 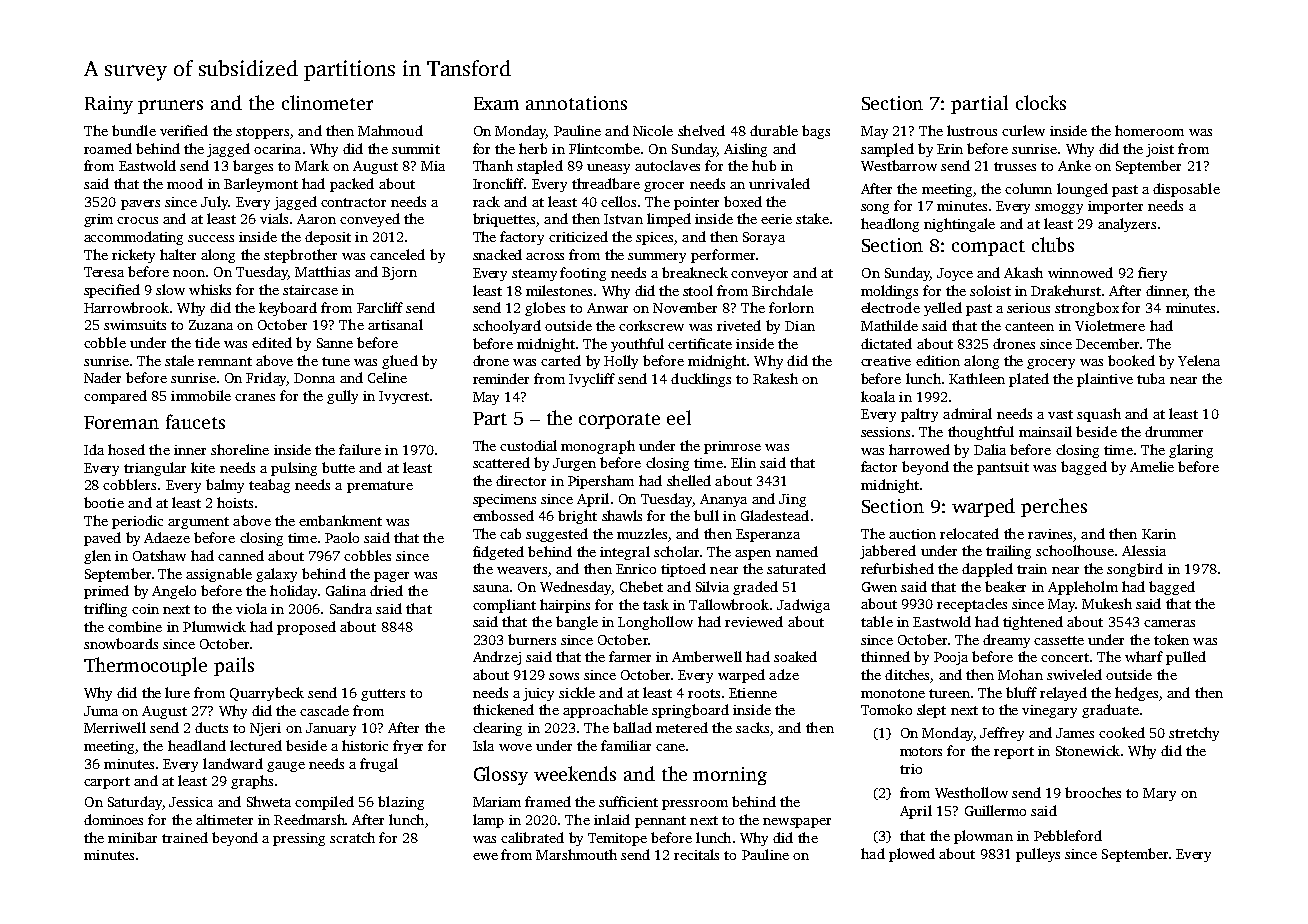 What do you see at coordinates (137, 522) in the screenshot?
I see `periodic` at bounding box center [137, 522].
